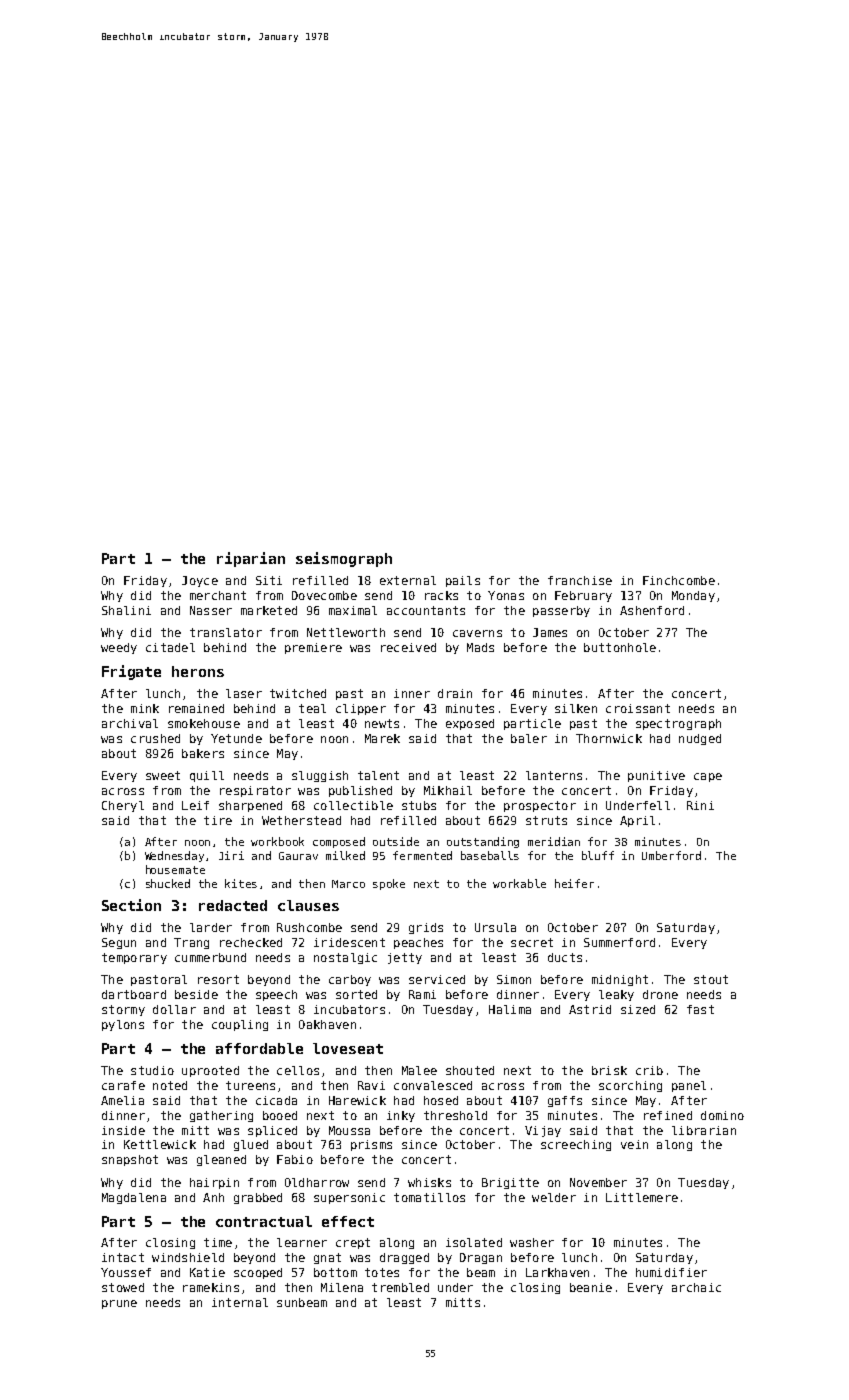  I want to click on effect, so click(348, 1221).
